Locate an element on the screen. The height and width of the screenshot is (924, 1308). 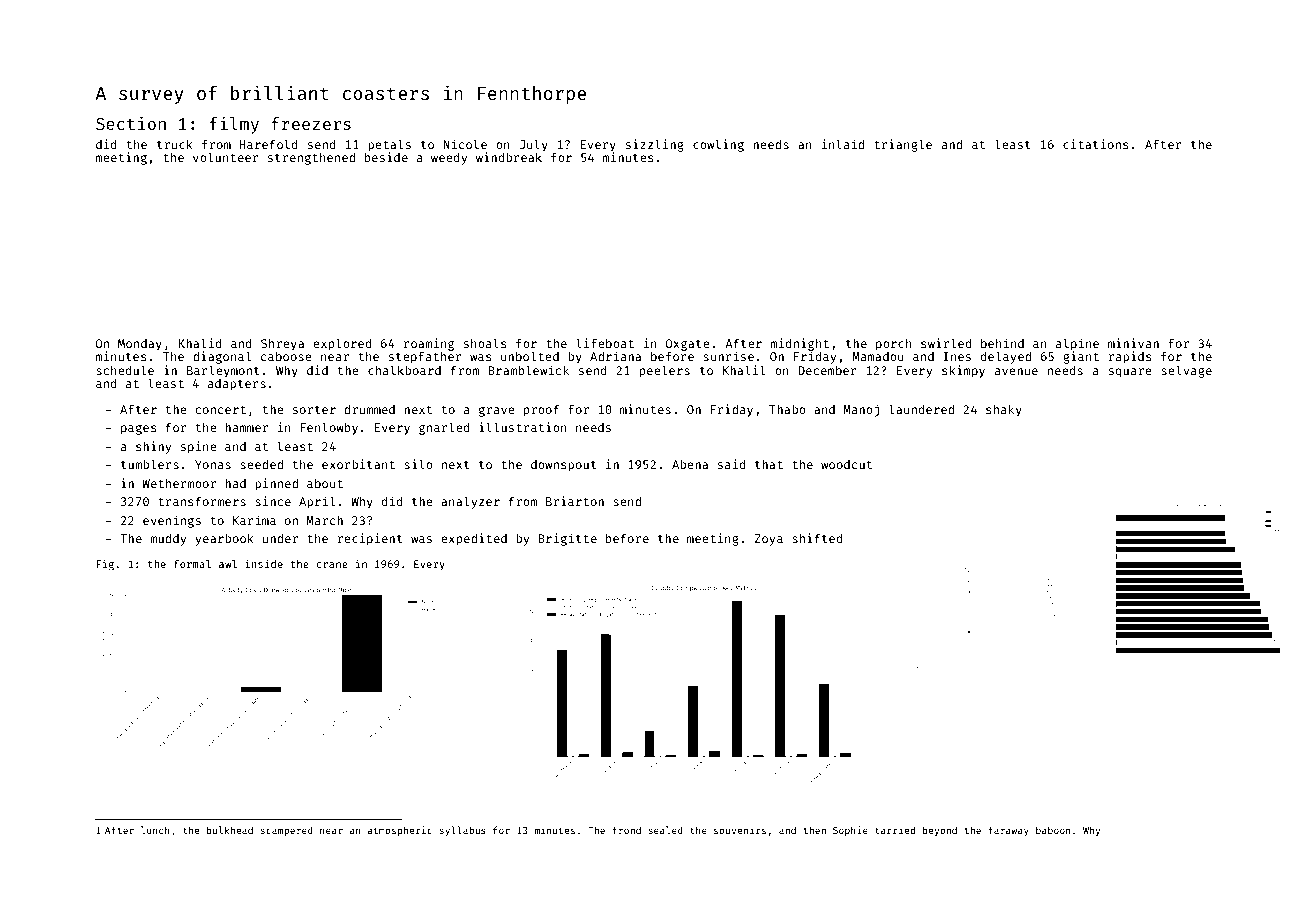
citations is located at coordinates (1096, 144).
